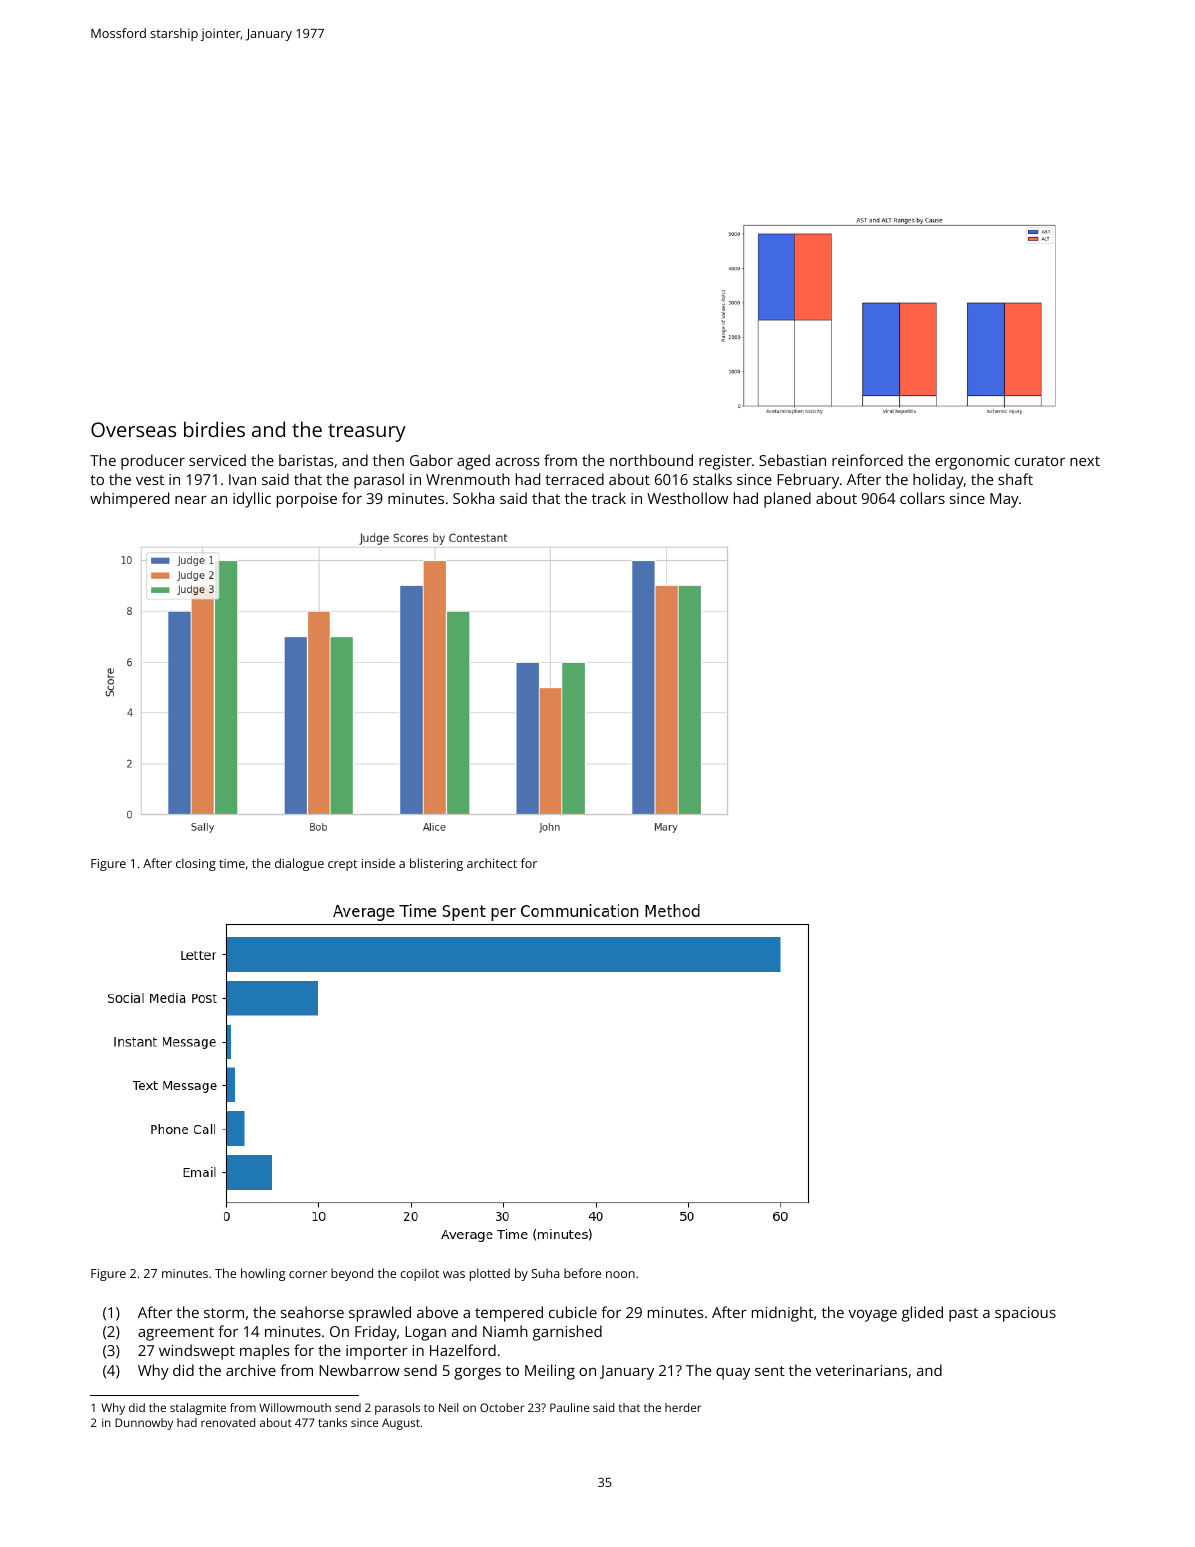  Describe the element at coordinates (228, 1422) in the screenshot. I see `renovated` at that location.
